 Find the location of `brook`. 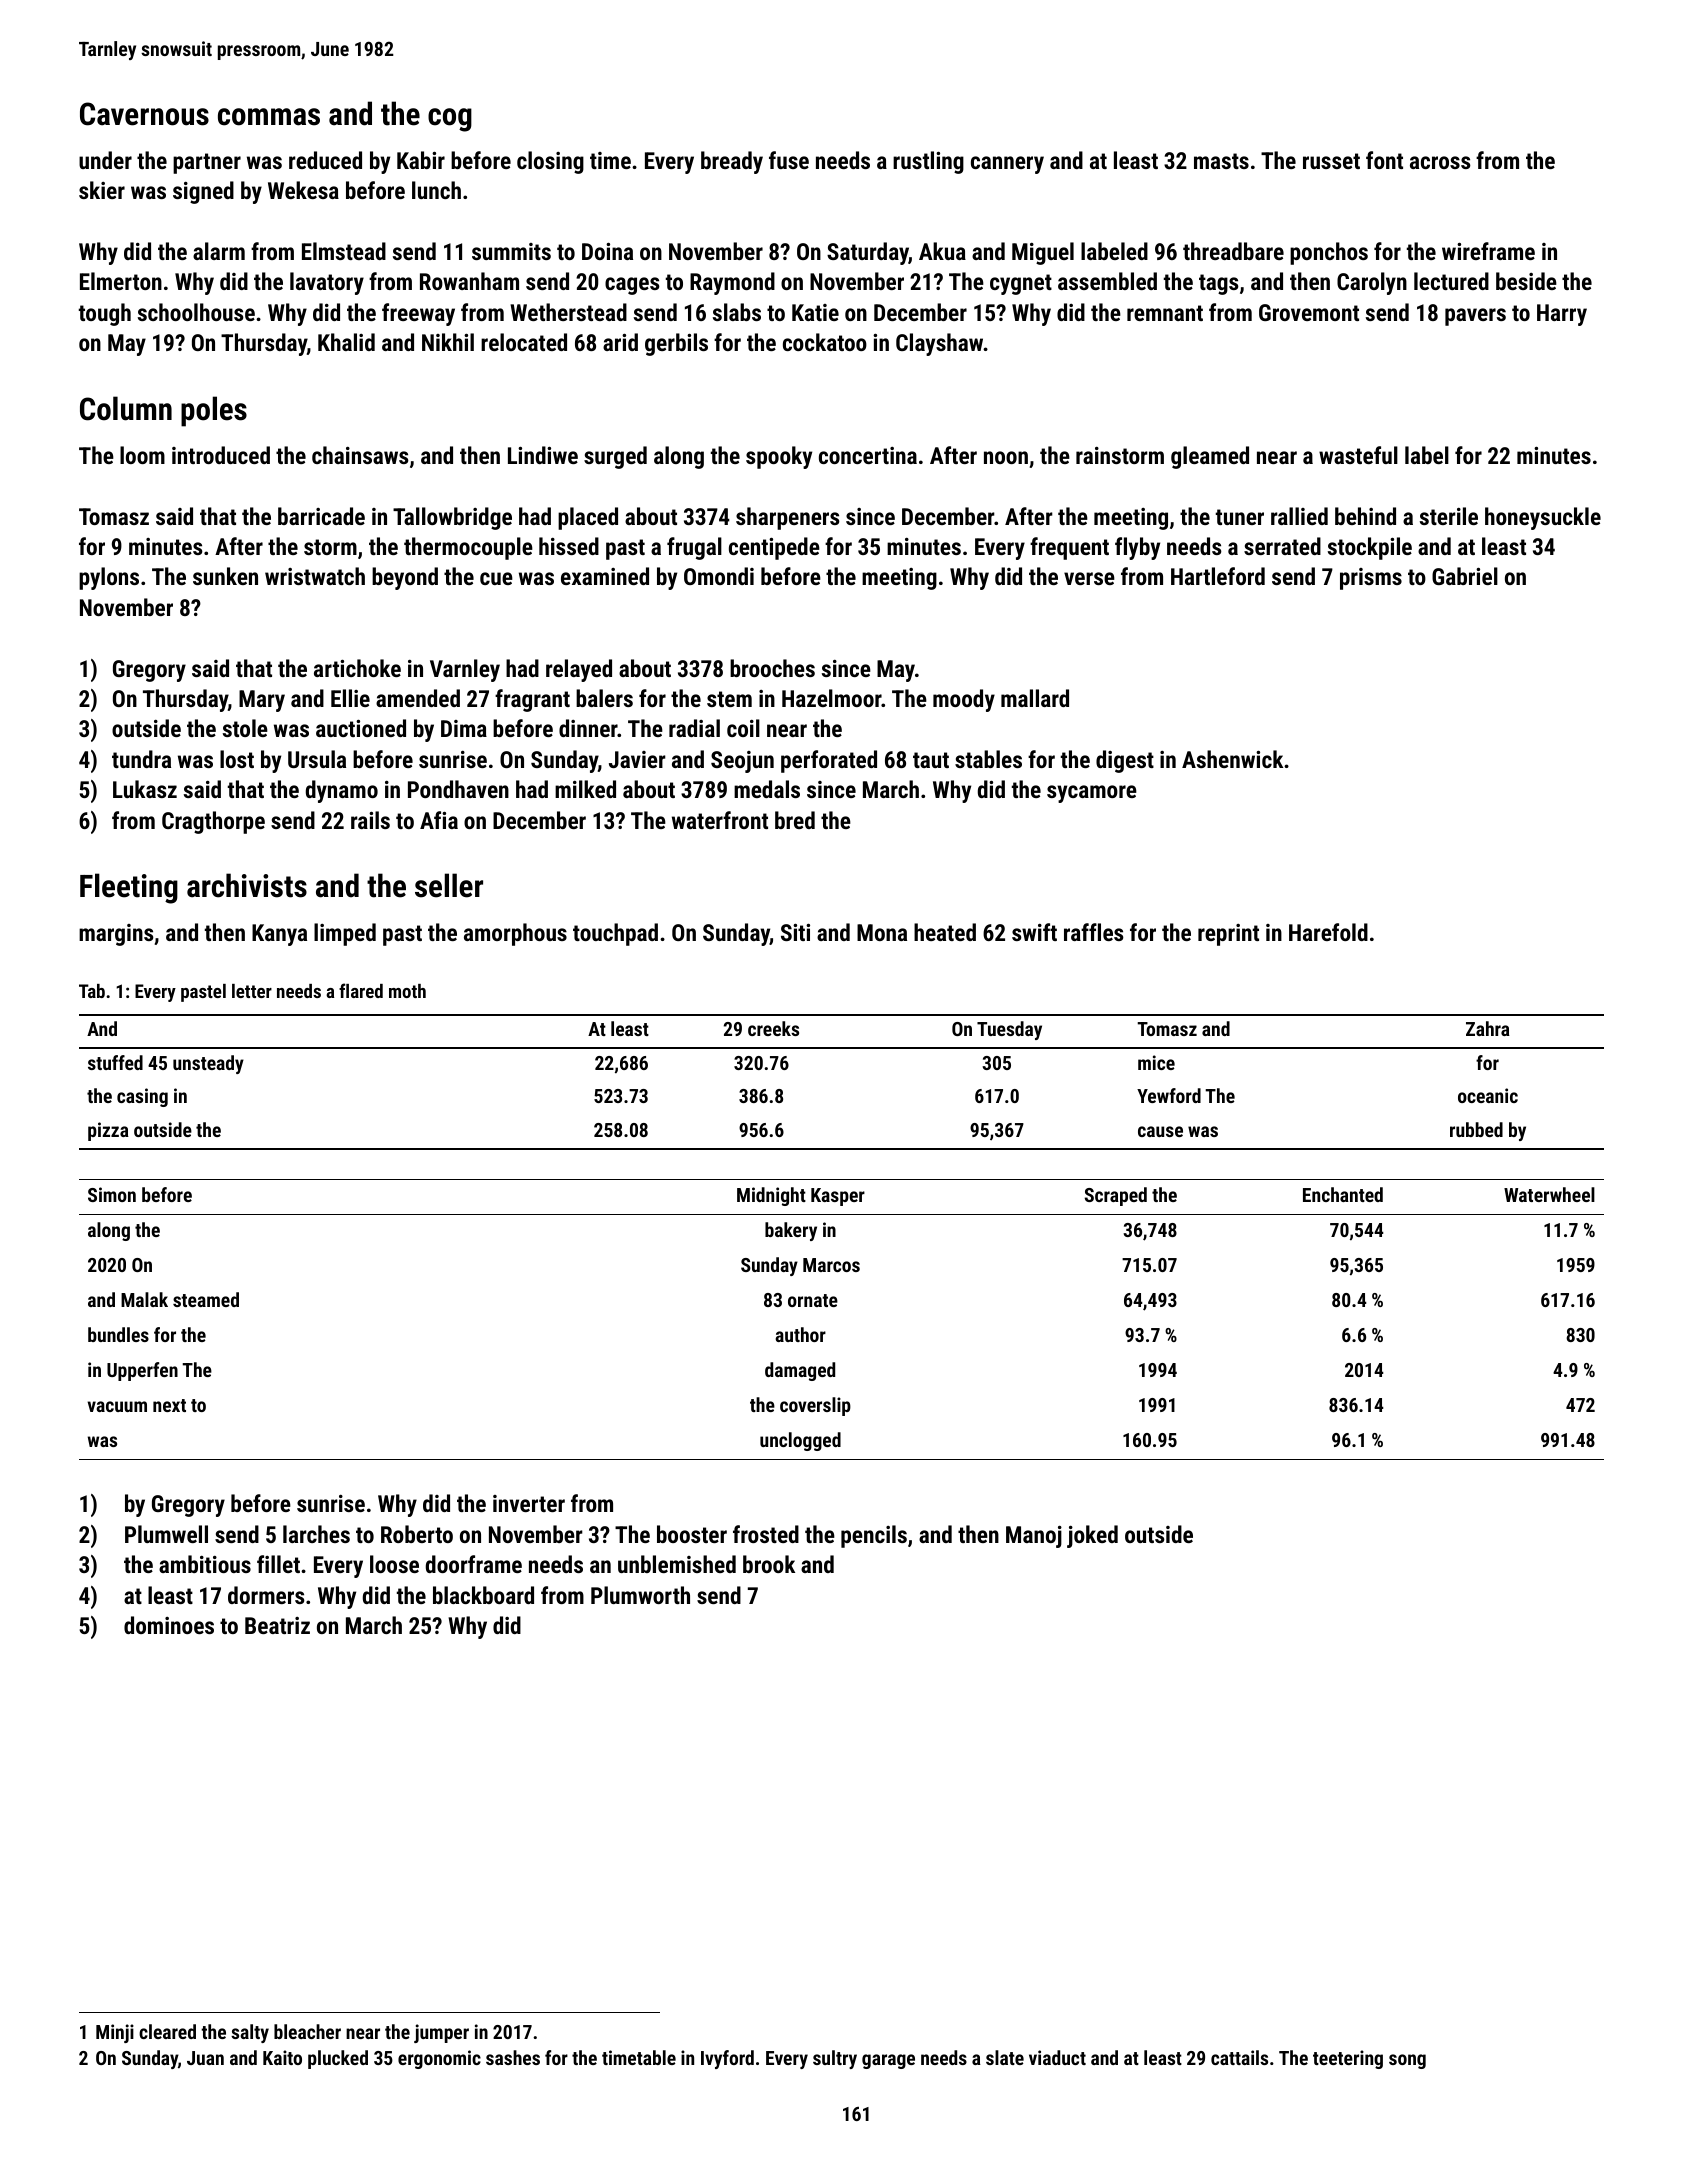

brook is located at coordinates (769, 1564).
